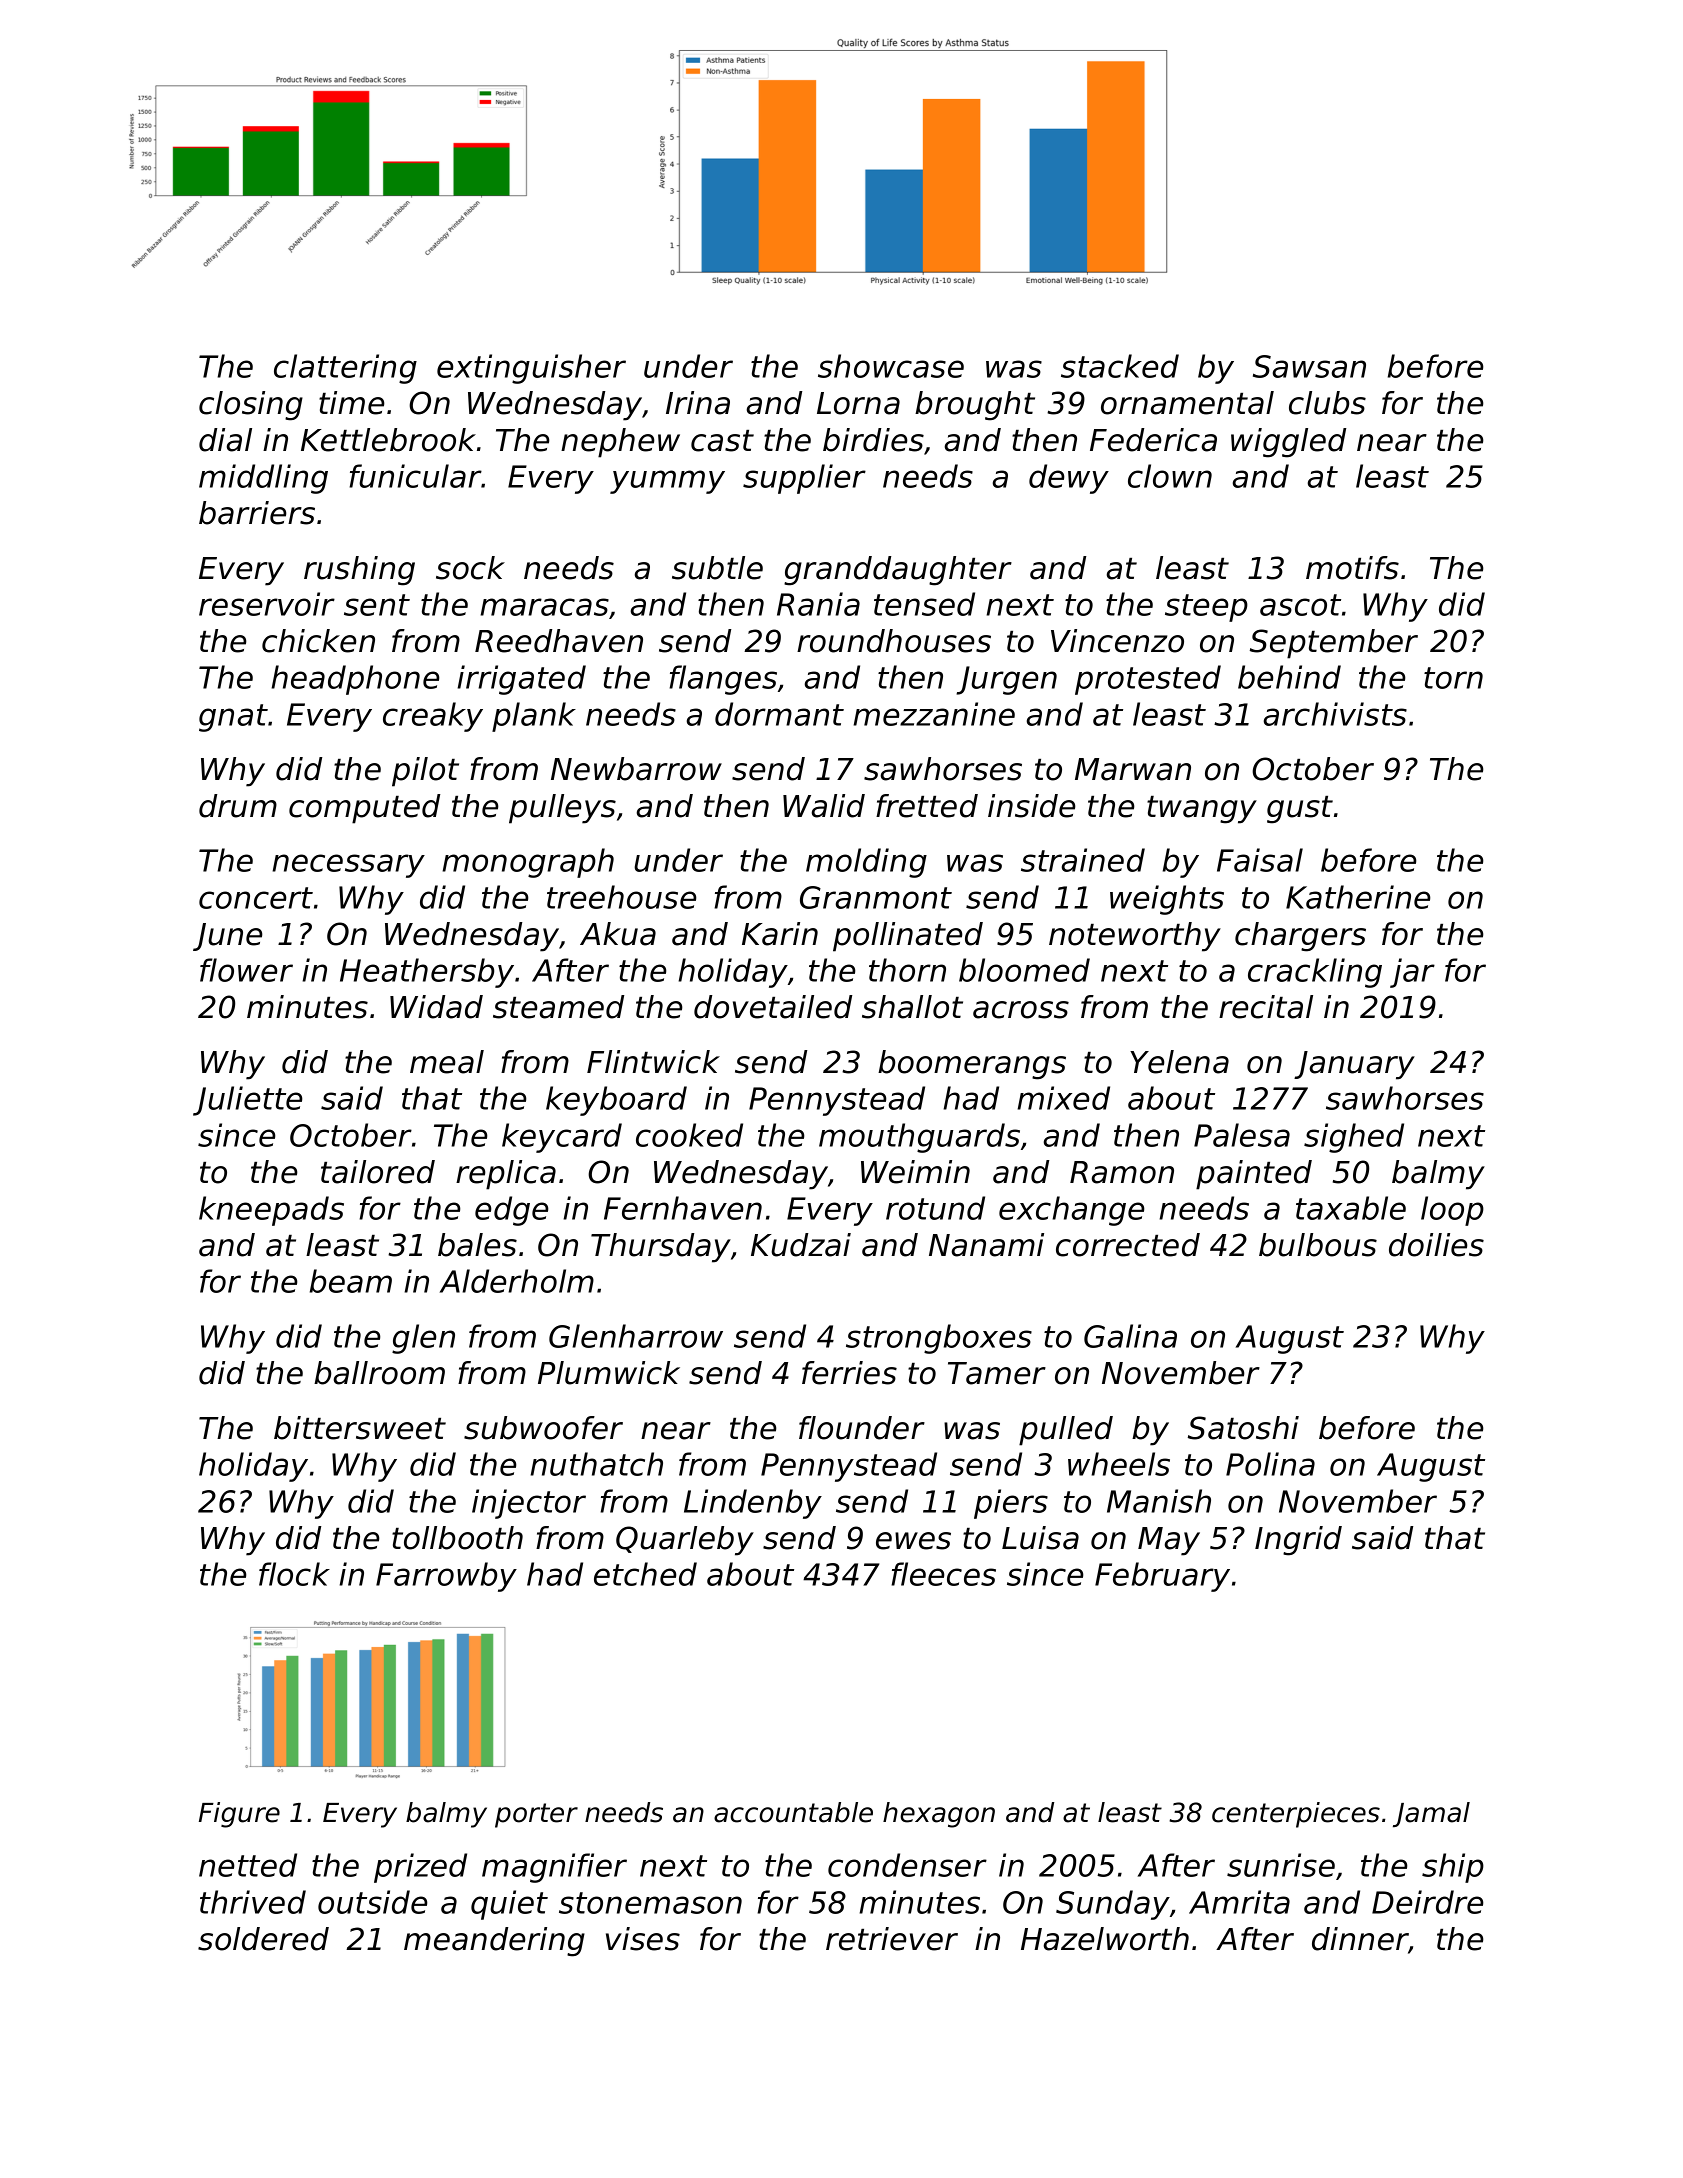 This screenshot has height=2178, width=1683. I want to click on fretted, so click(927, 806).
